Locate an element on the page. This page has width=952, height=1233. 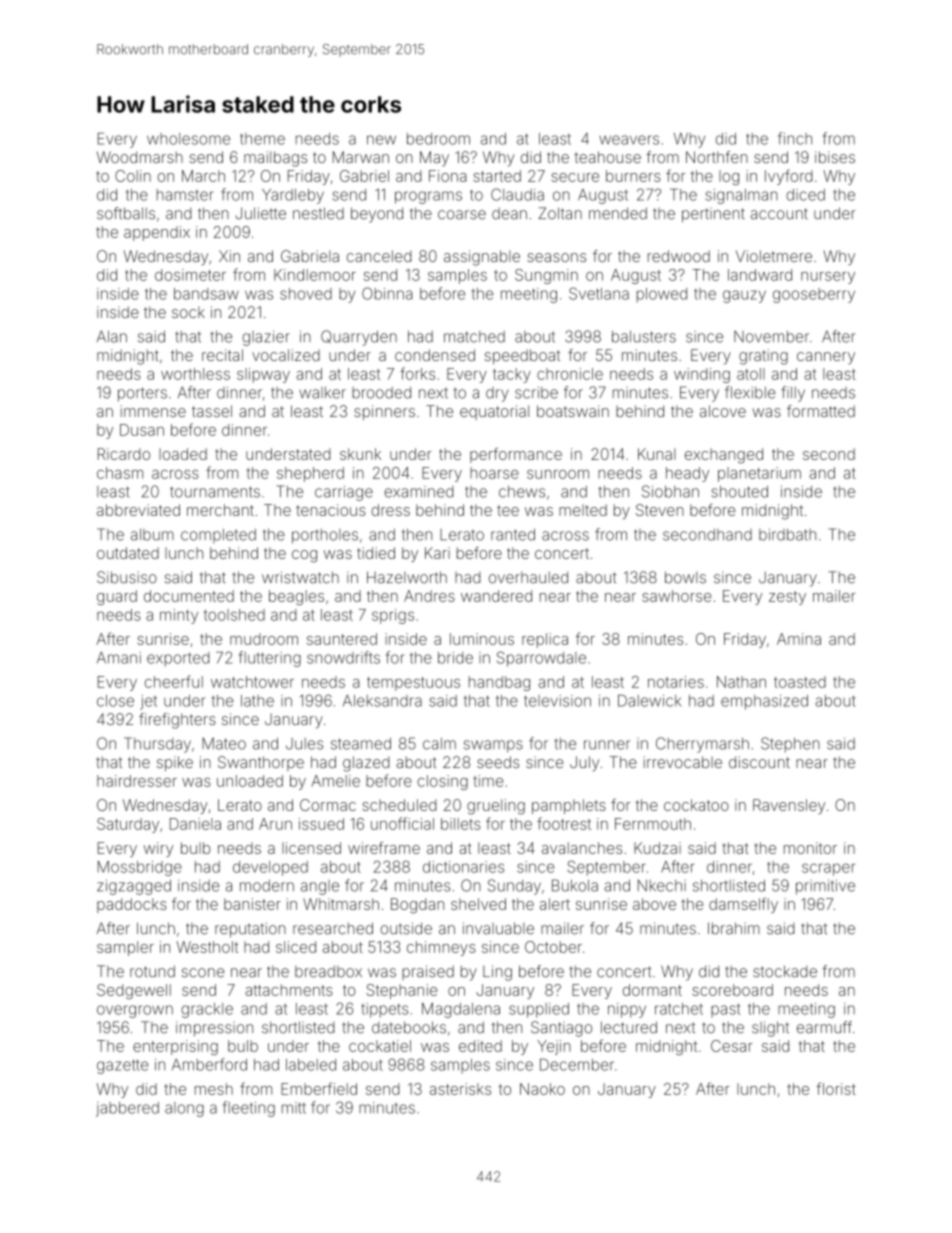
overhauled is located at coordinates (528, 577).
